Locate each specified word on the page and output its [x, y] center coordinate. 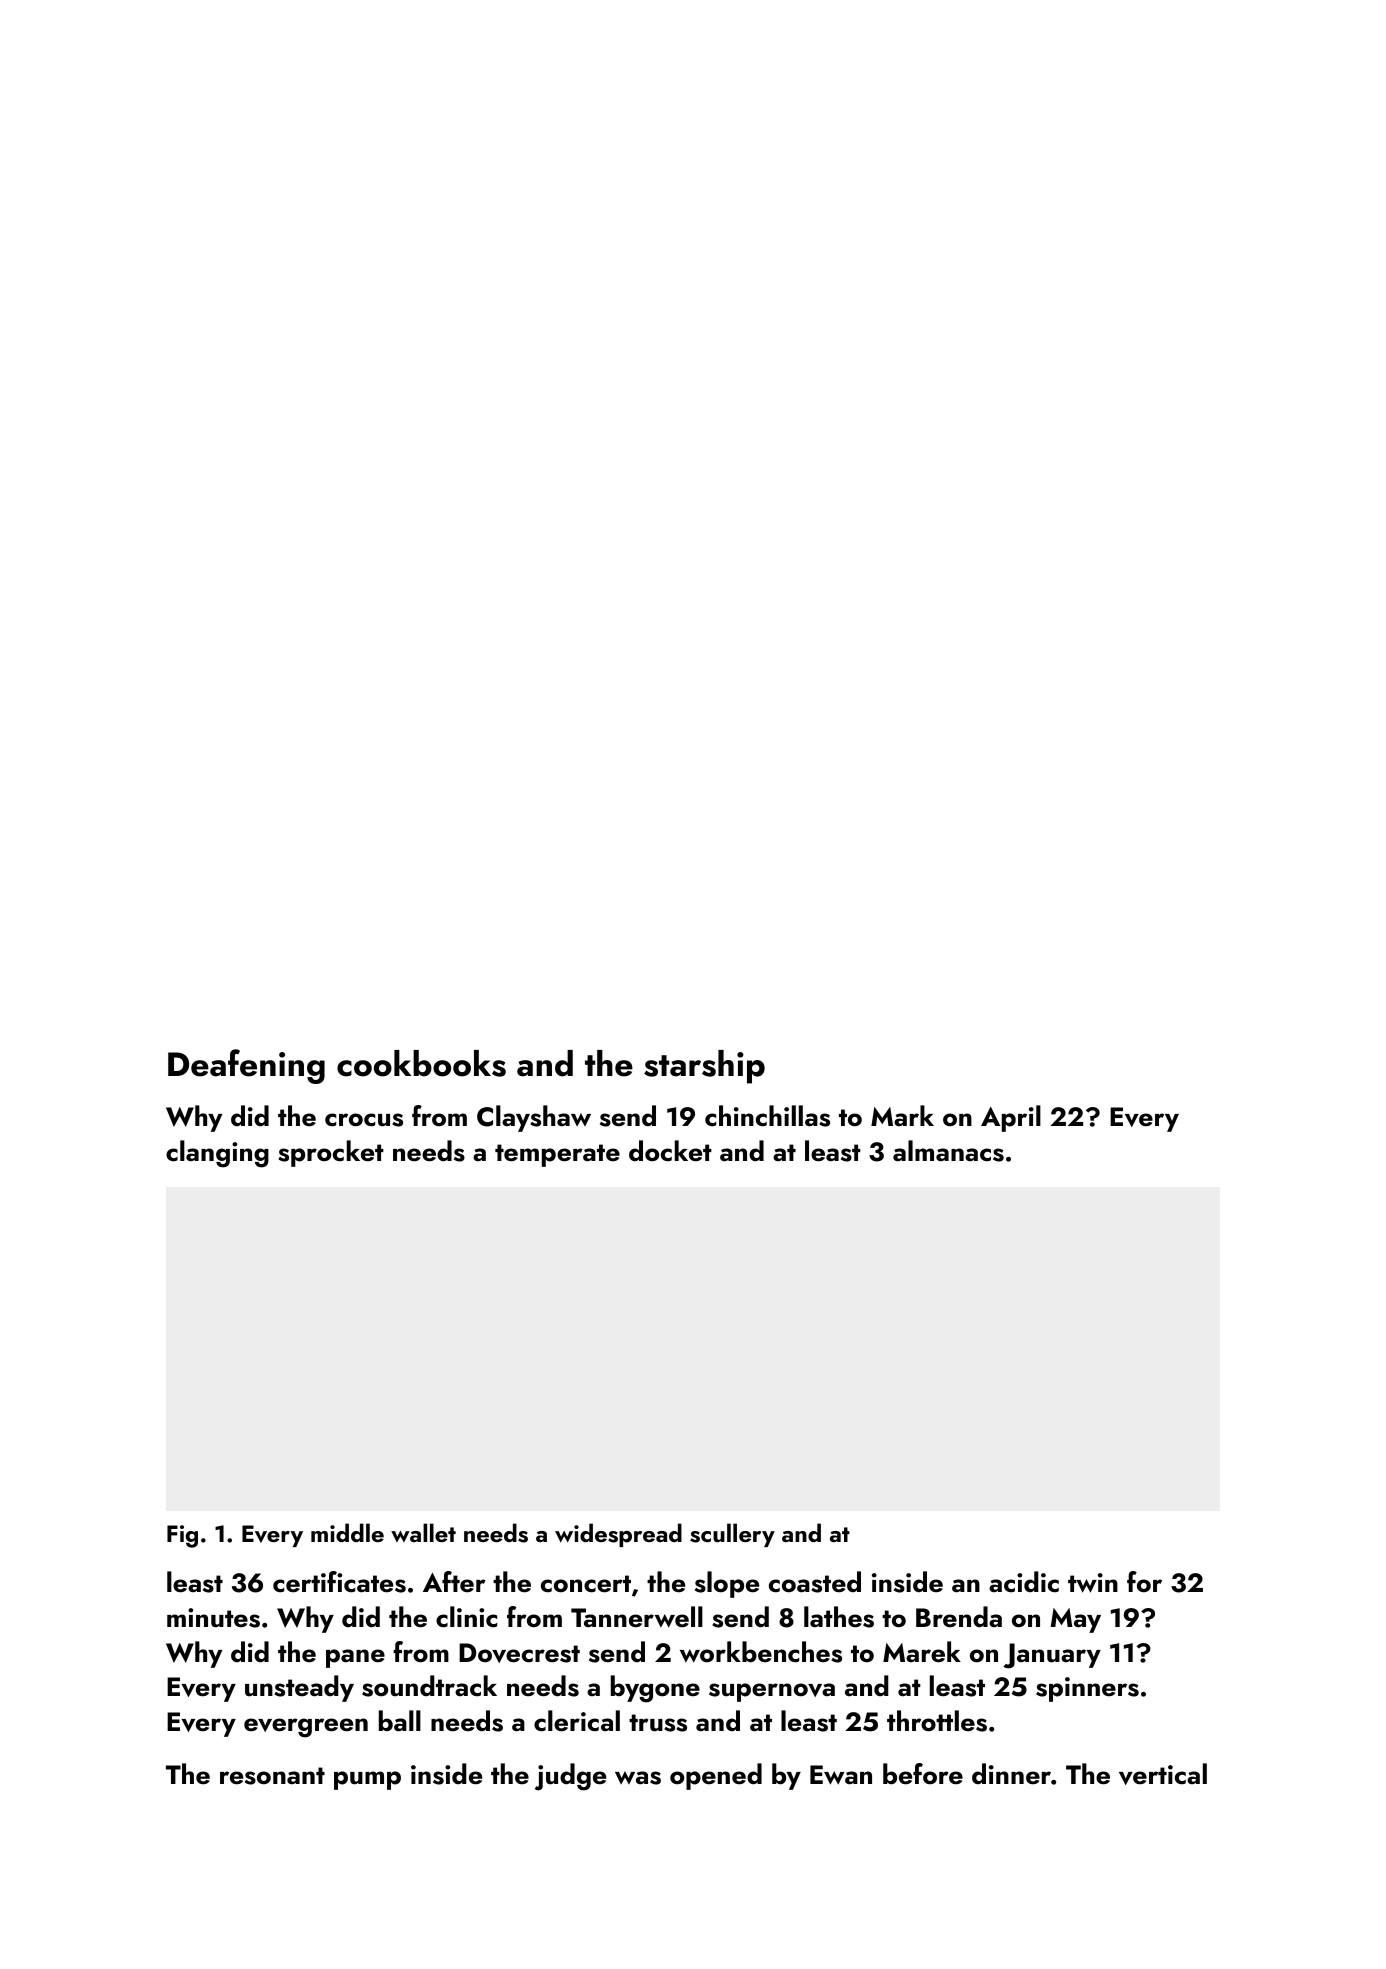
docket [670, 1151]
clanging [217, 1154]
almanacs [948, 1151]
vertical [1163, 1774]
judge [570, 1777]
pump [367, 1780]
